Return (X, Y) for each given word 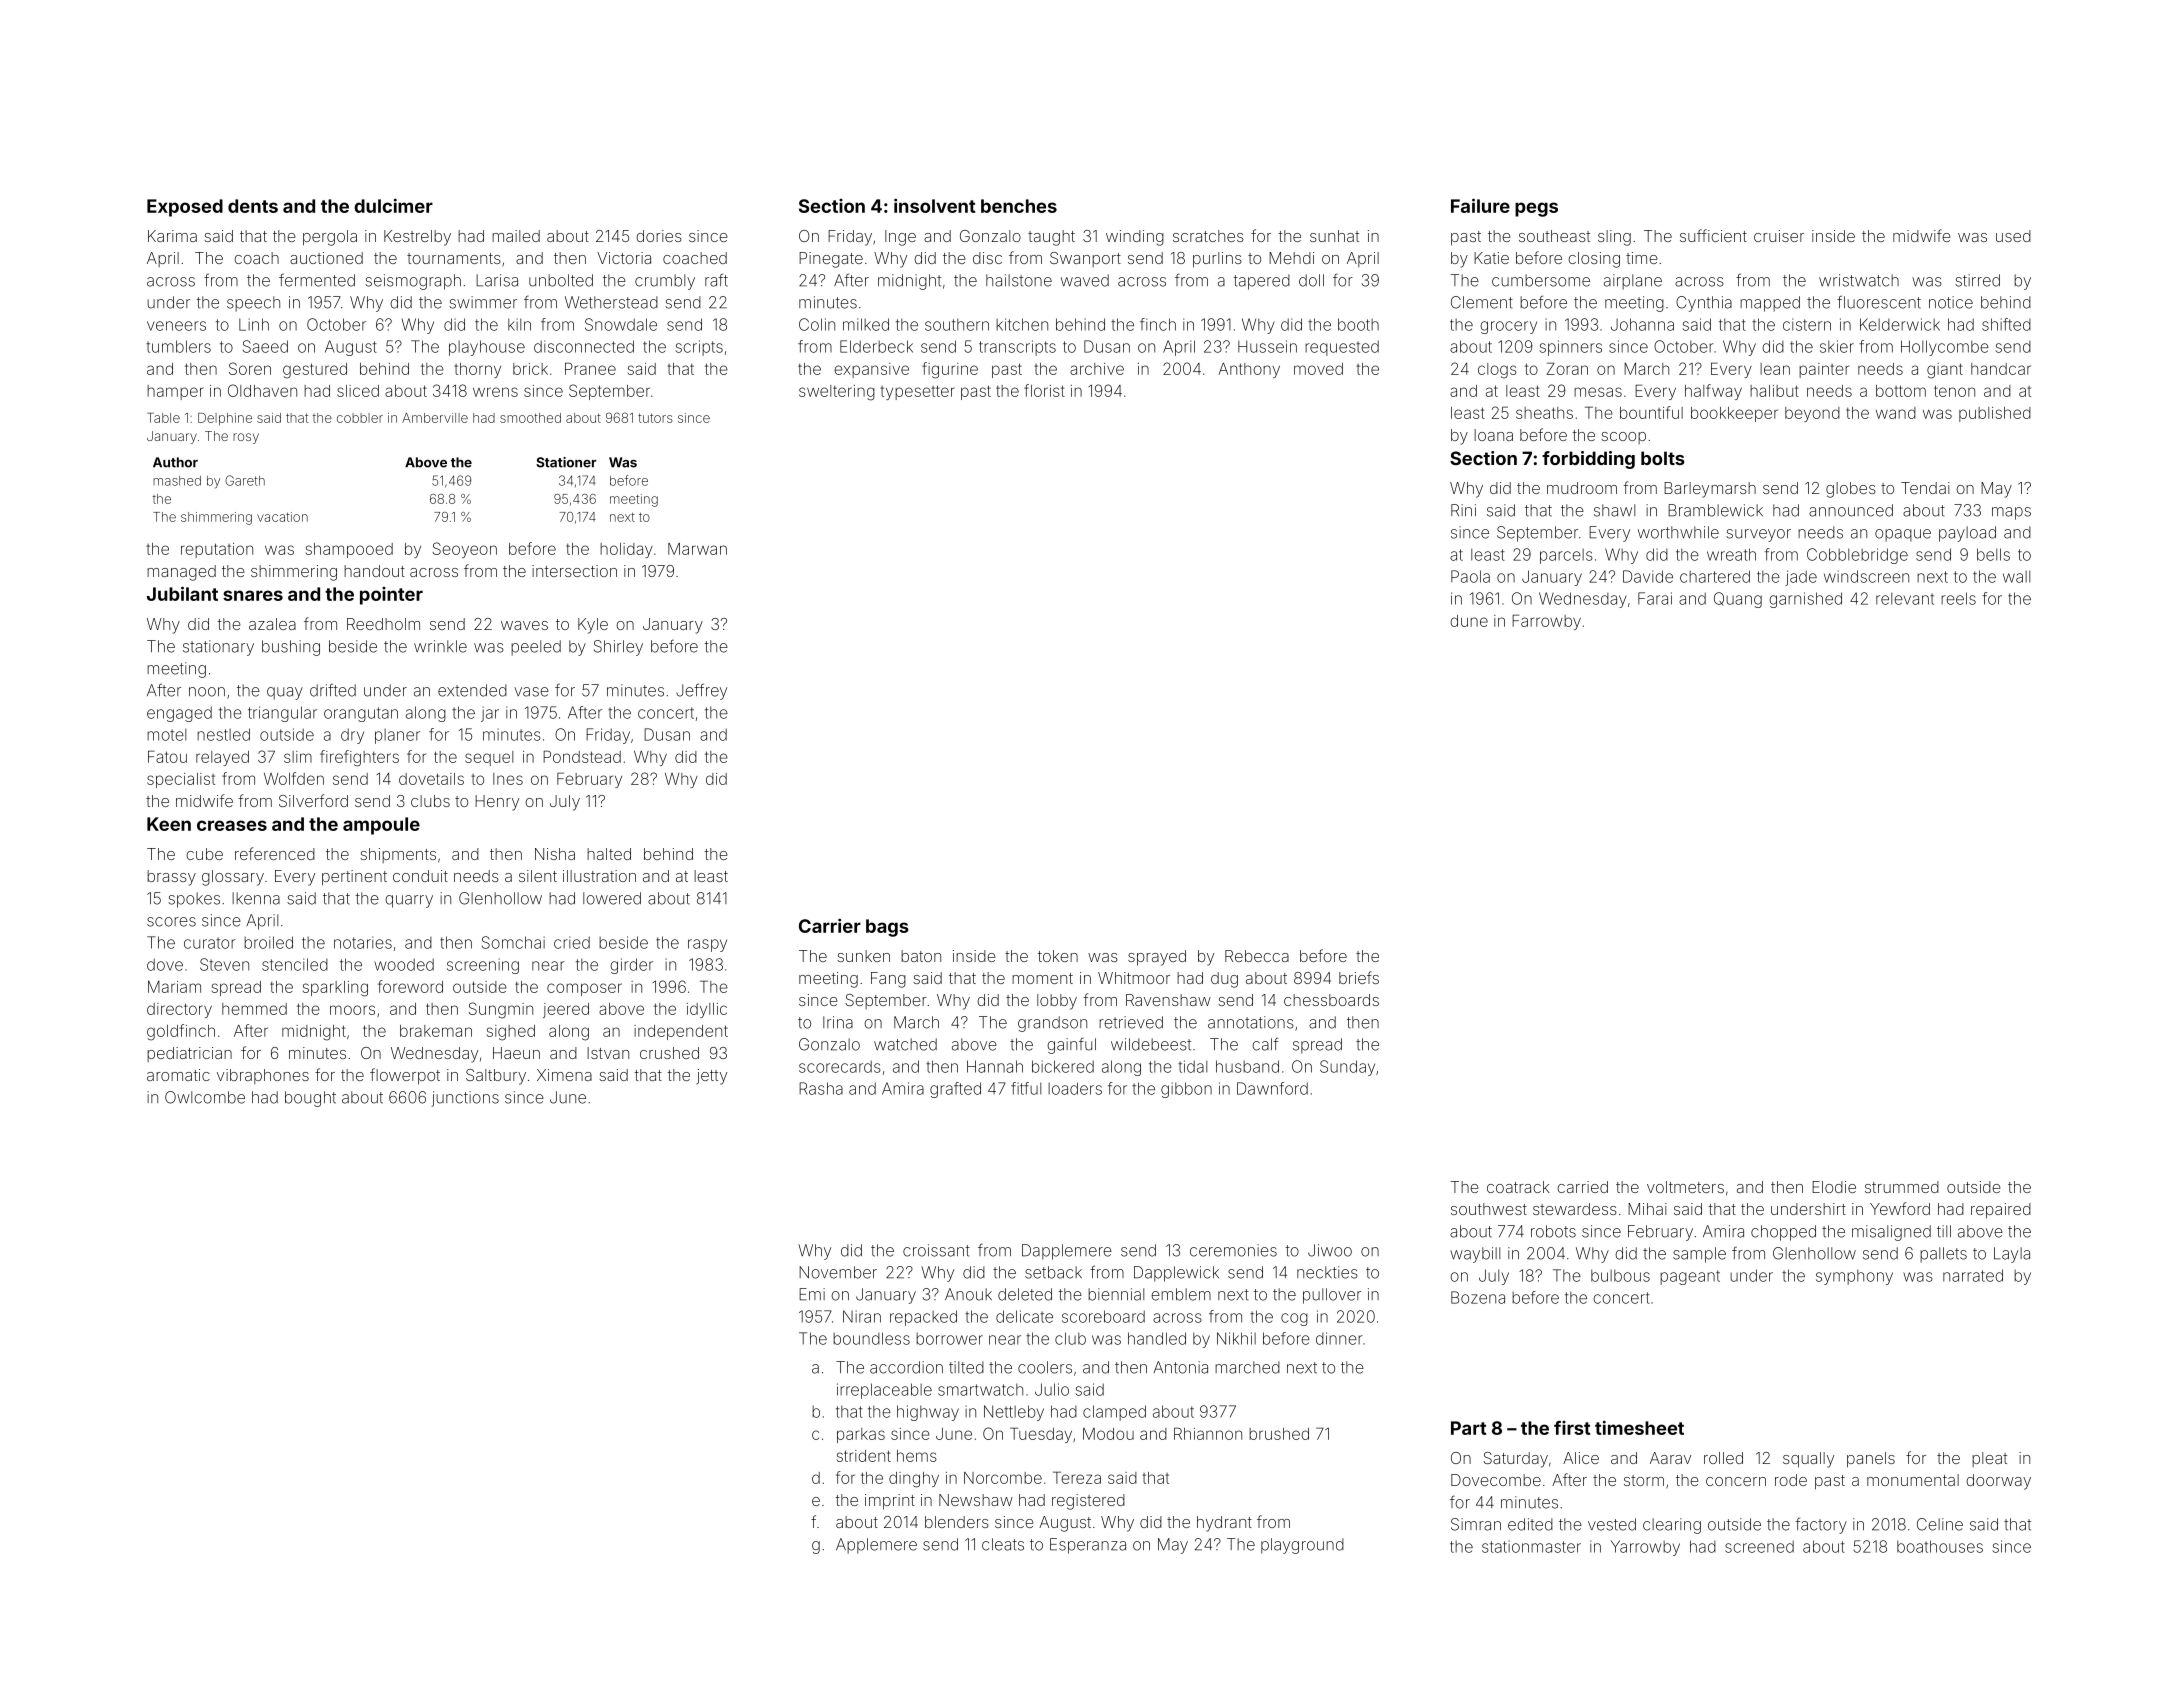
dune (1469, 621)
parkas (861, 1435)
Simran (1476, 1524)
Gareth (245, 480)
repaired (2001, 1211)
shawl (1614, 510)
